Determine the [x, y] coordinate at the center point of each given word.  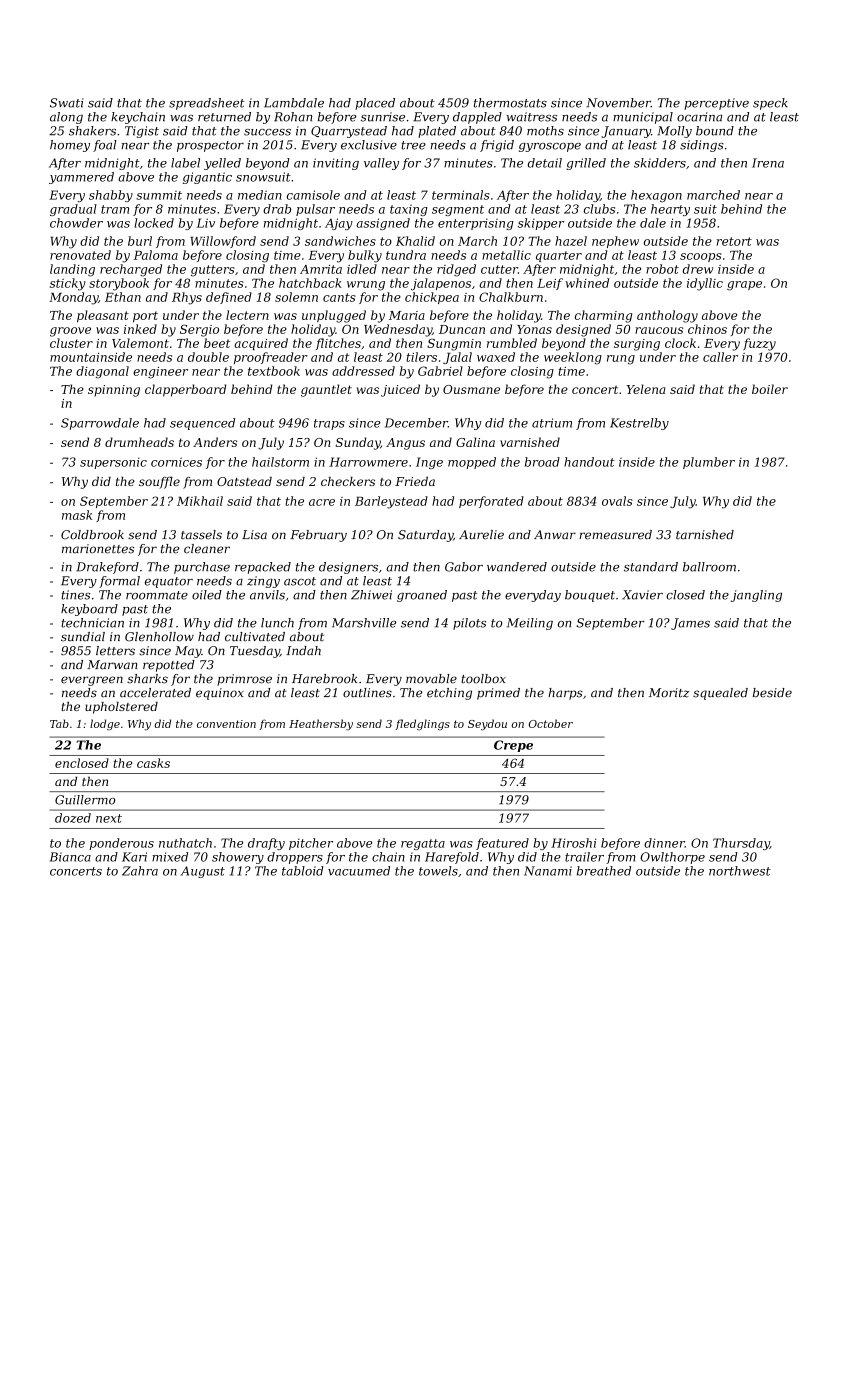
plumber [709, 463]
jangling [756, 596]
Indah [303, 651]
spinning [114, 391]
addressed [363, 371]
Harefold [452, 858]
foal [105, 146]
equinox [220, 694]
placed [375, 104]
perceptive [716, 104]
